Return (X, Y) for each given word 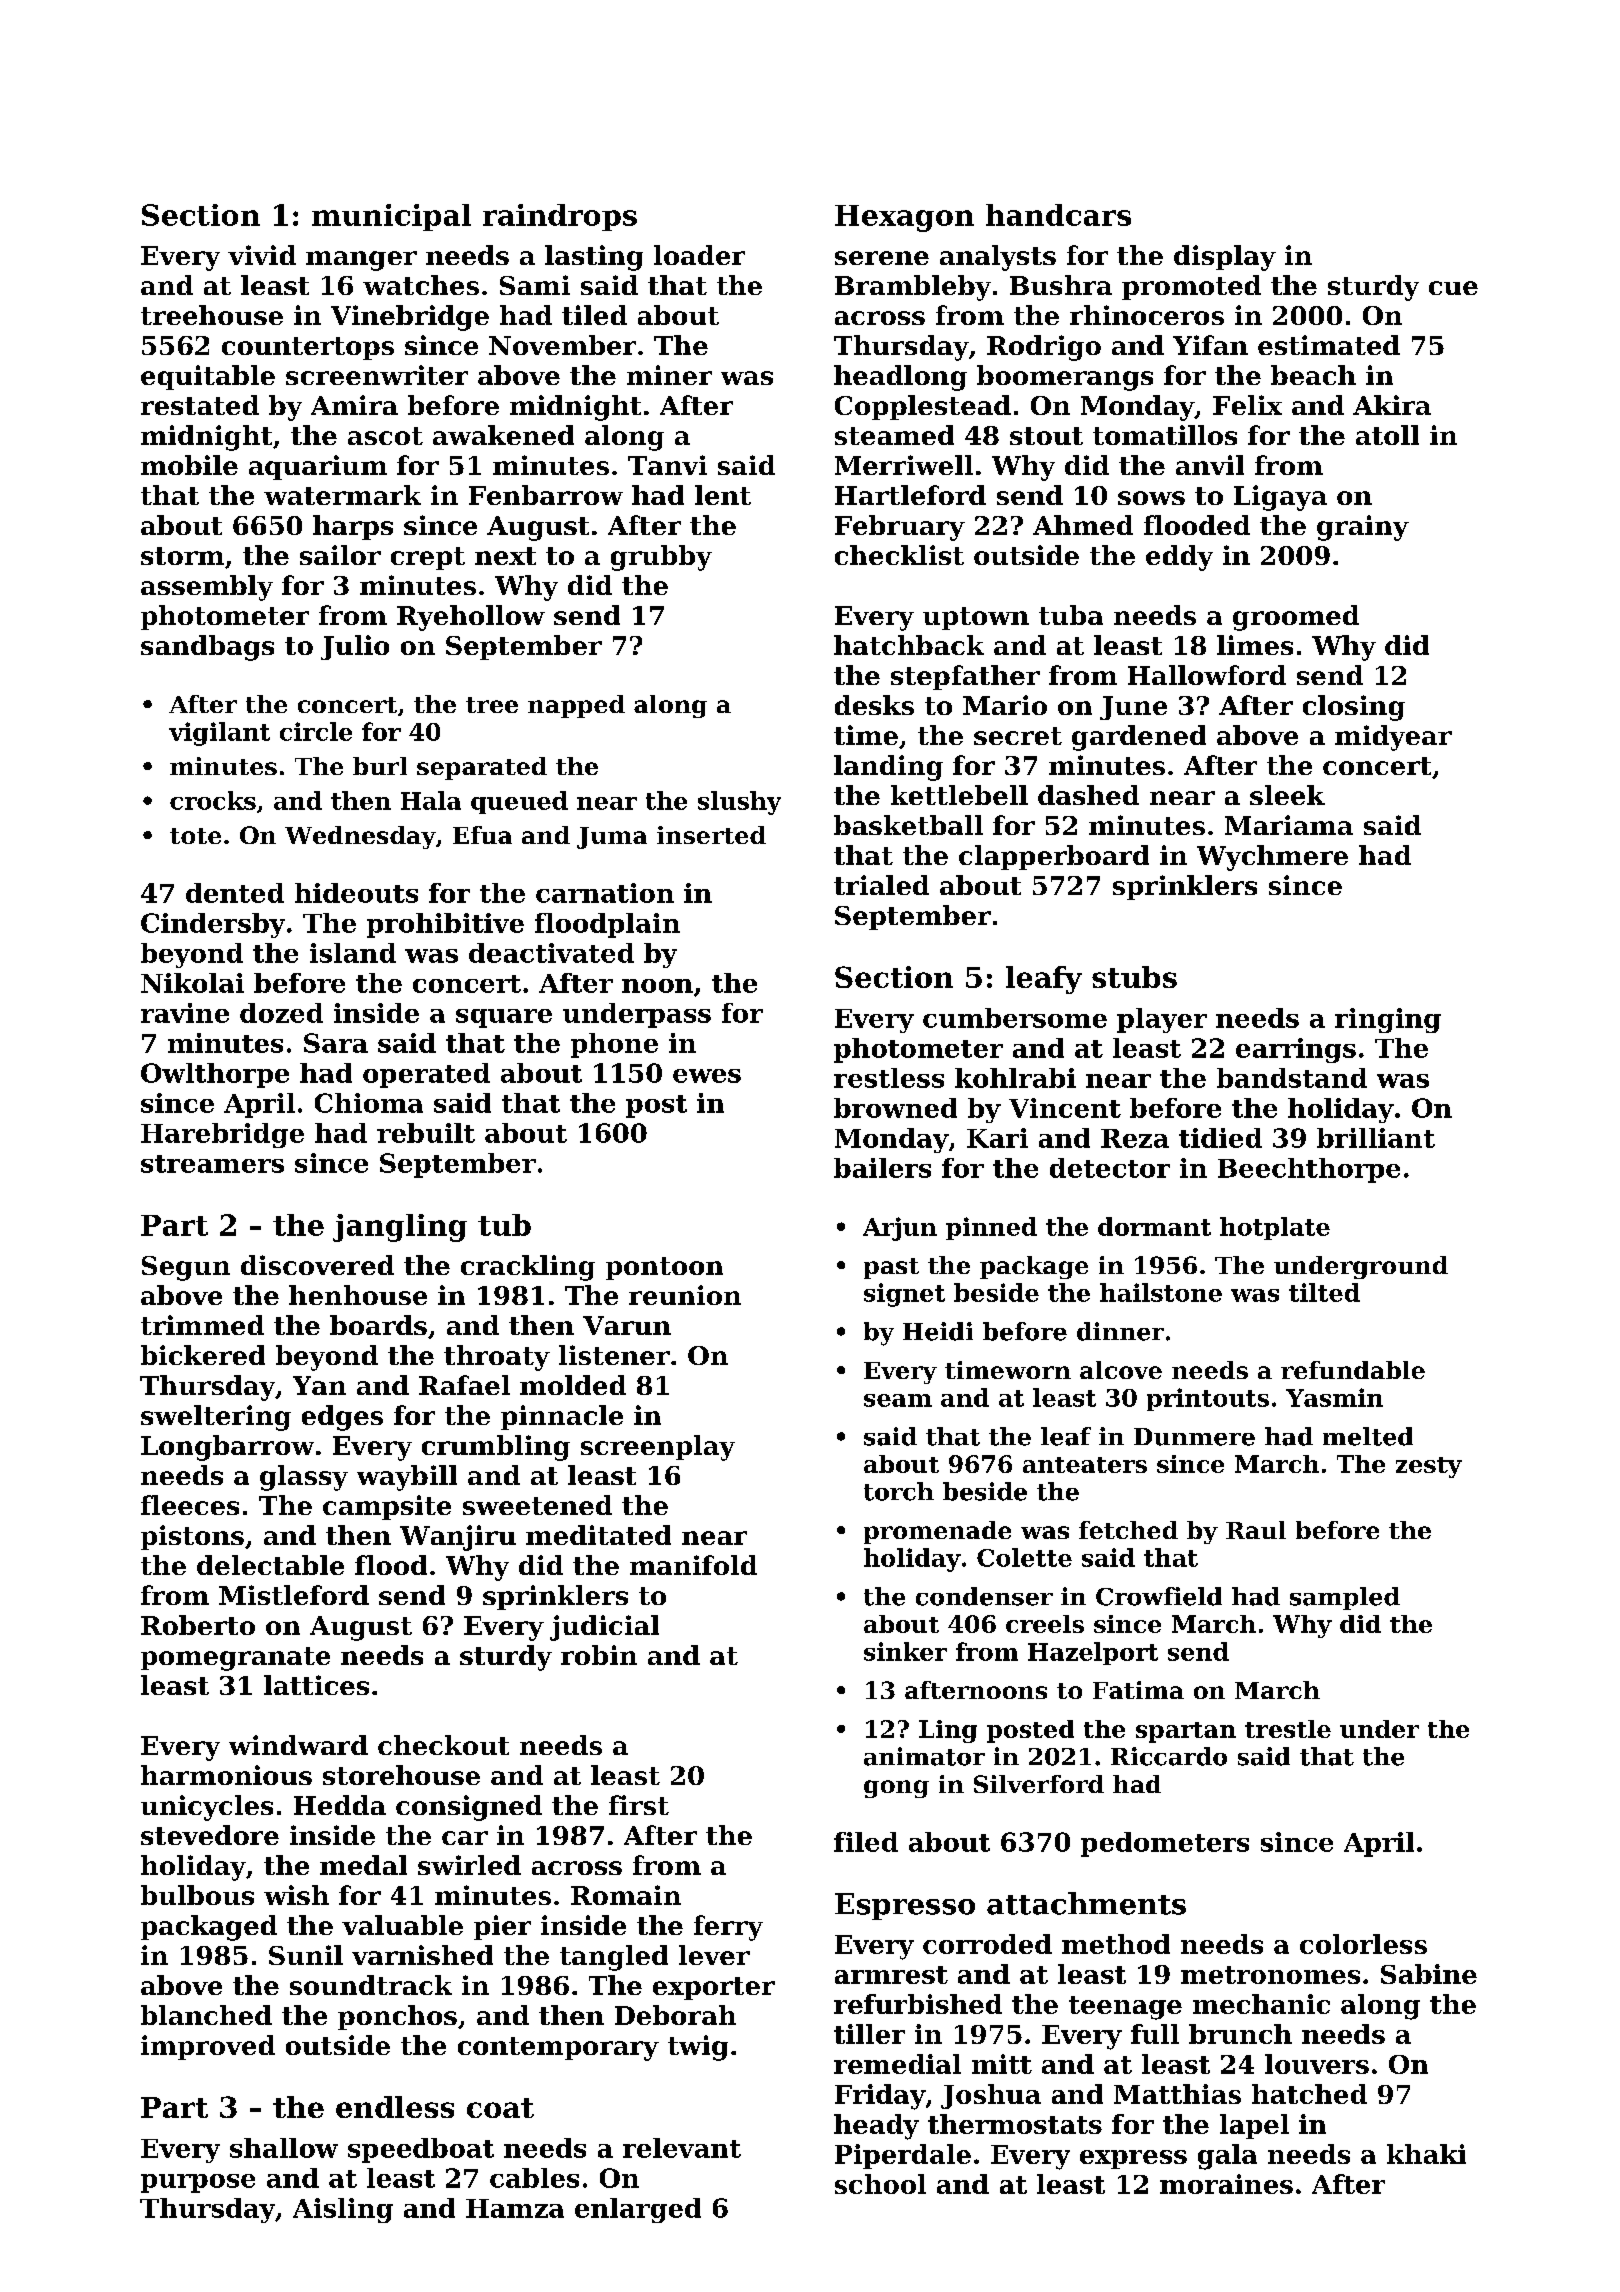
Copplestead (923, 407)
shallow (284, 2148)
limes (1255, 645)
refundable (1353, 1370)
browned (895, 1108)
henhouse (358, 1295)
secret (1018, 736)
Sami (535, 285)
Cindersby (213, 925)
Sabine (1429, 1974)
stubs (1134, 977)
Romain (626, 1895)
